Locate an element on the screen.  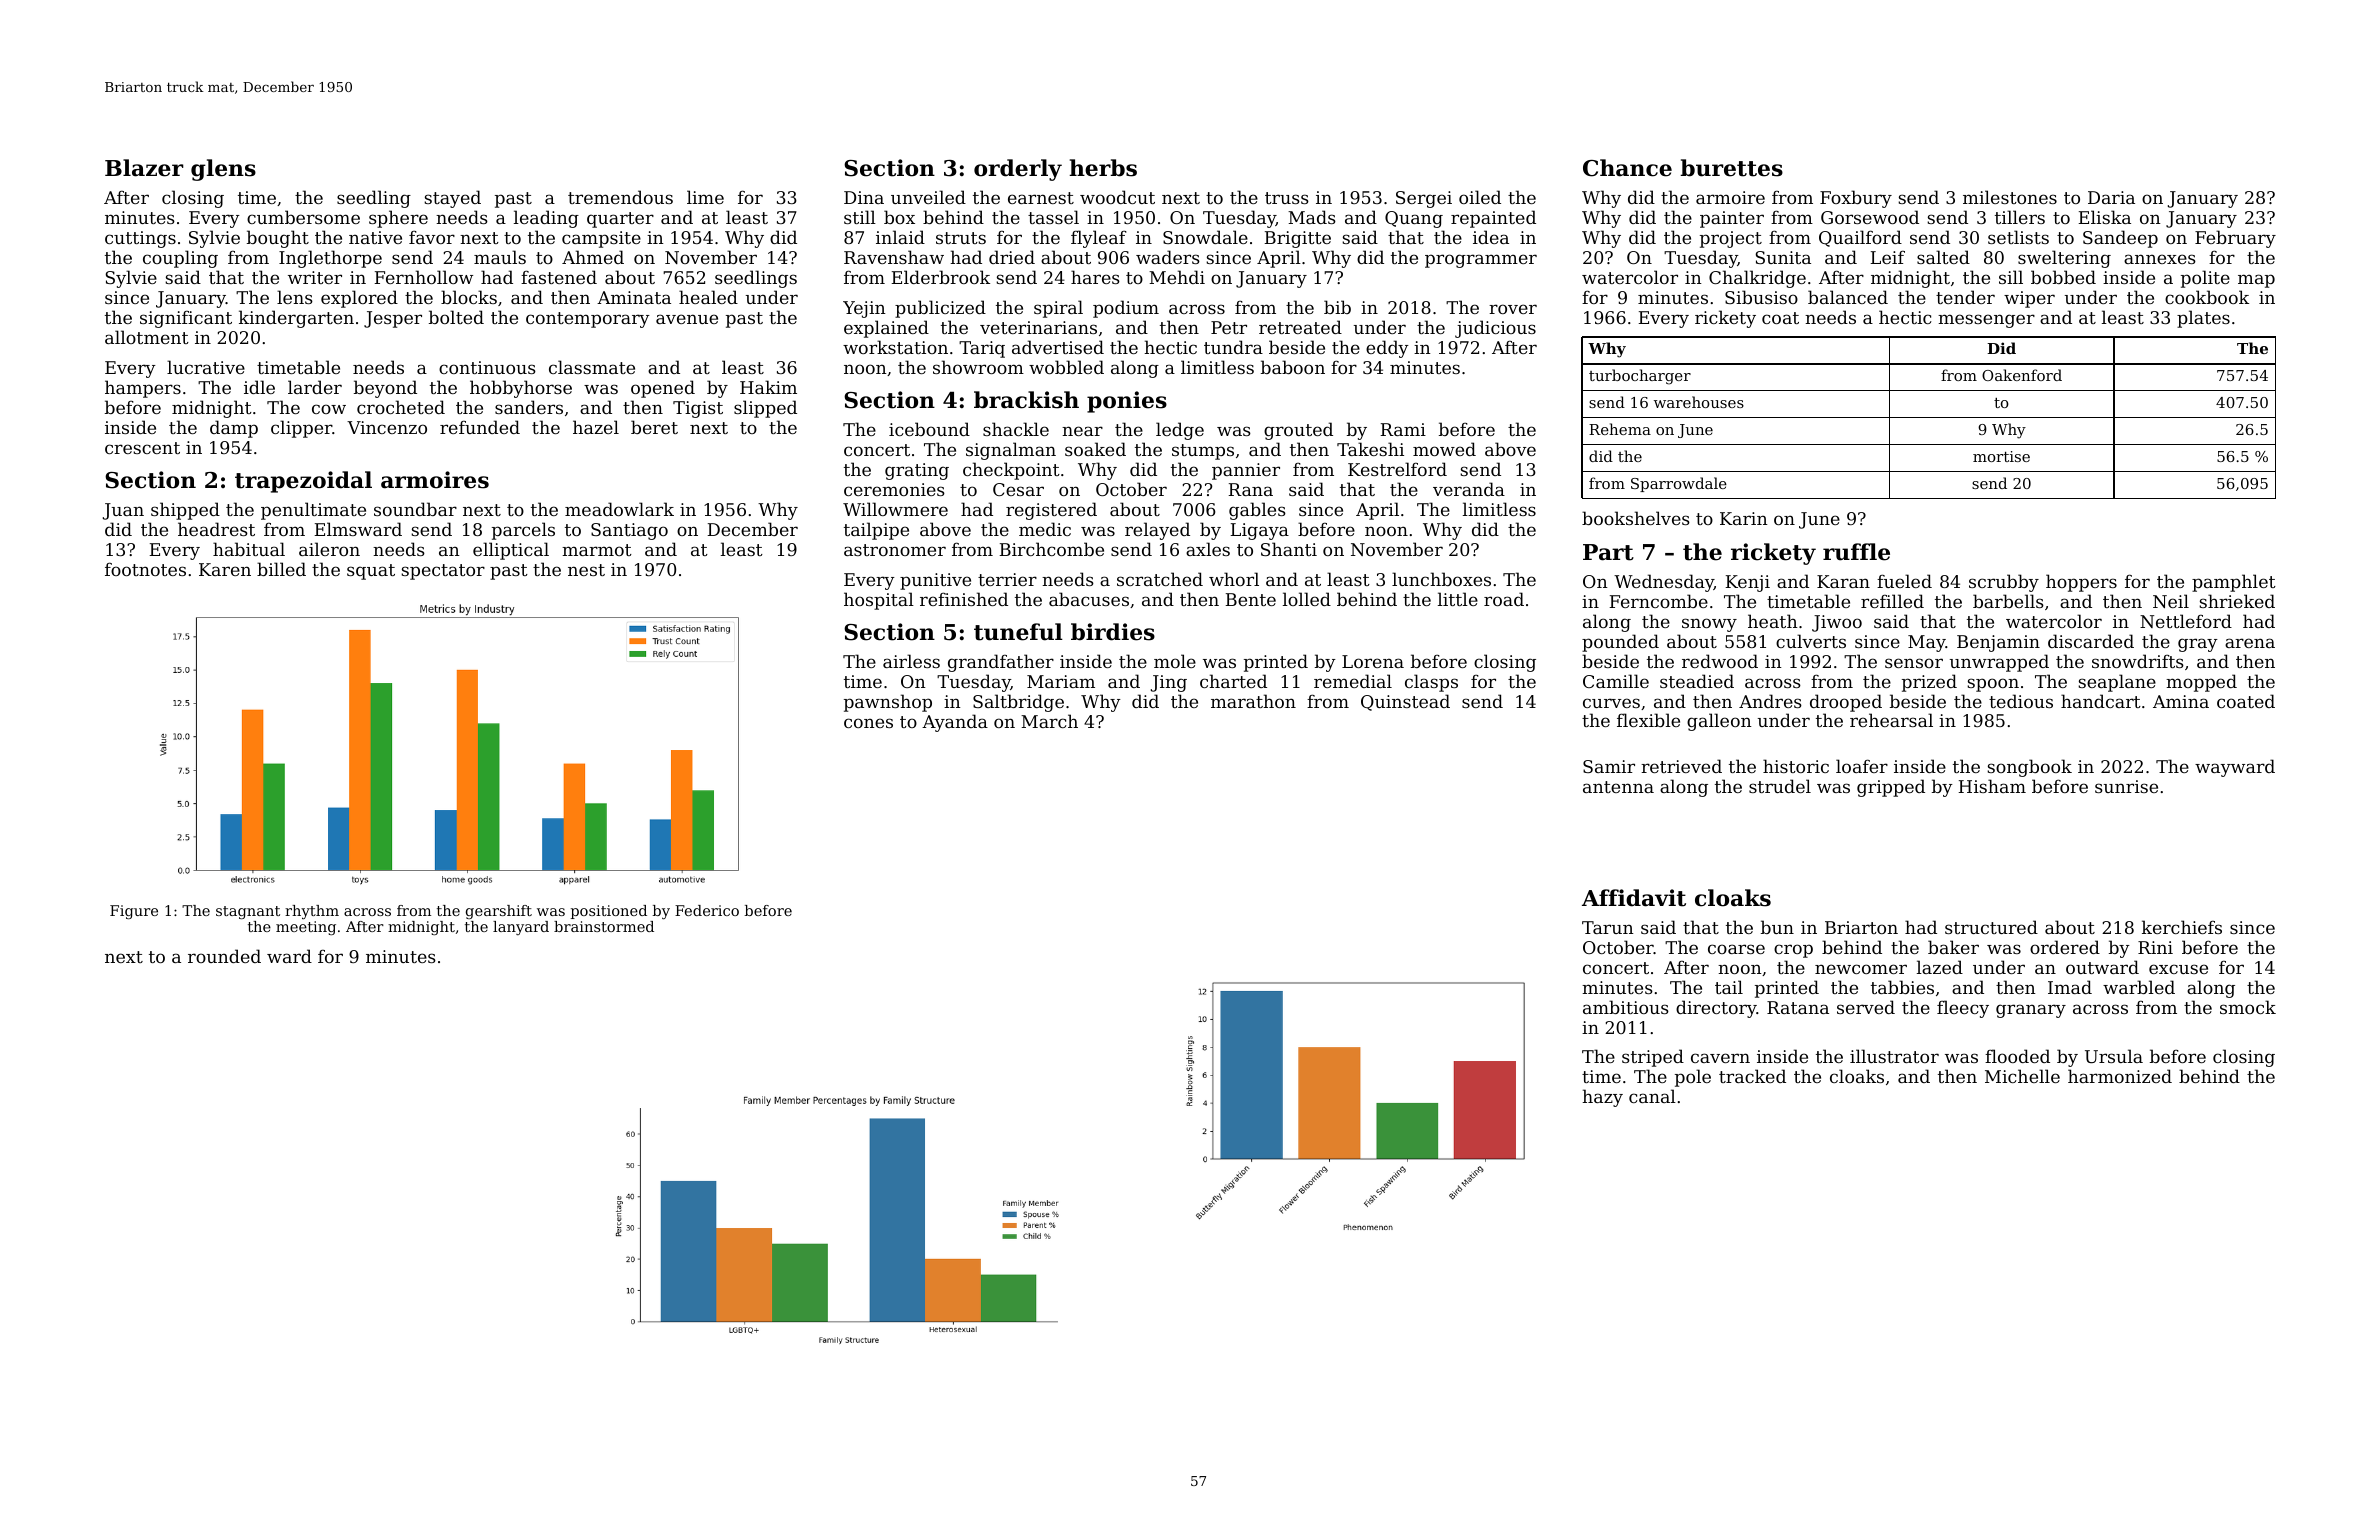
arena is located at coordinates (2250, 643).
